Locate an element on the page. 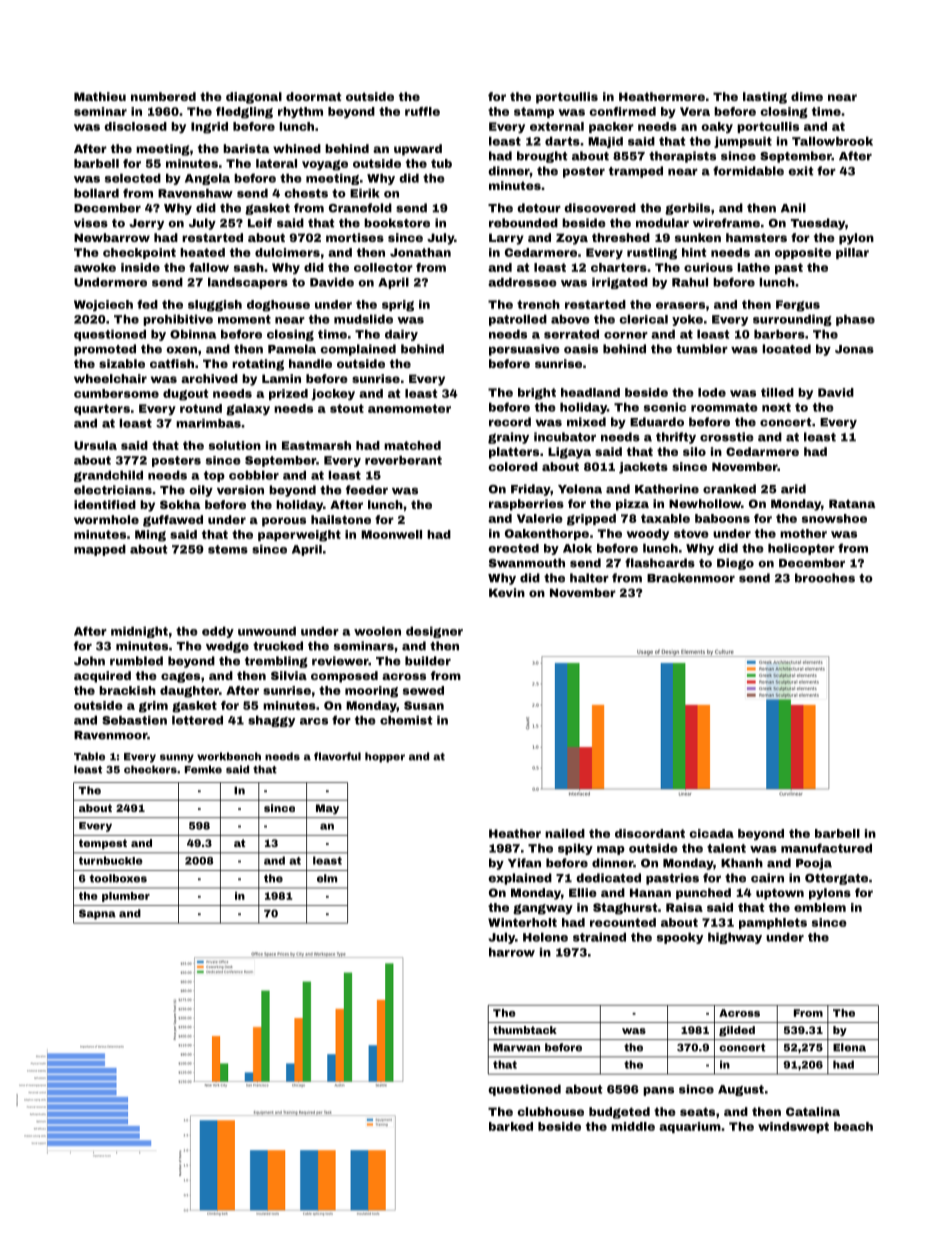  checkers is located at coordinates (150, 769).
